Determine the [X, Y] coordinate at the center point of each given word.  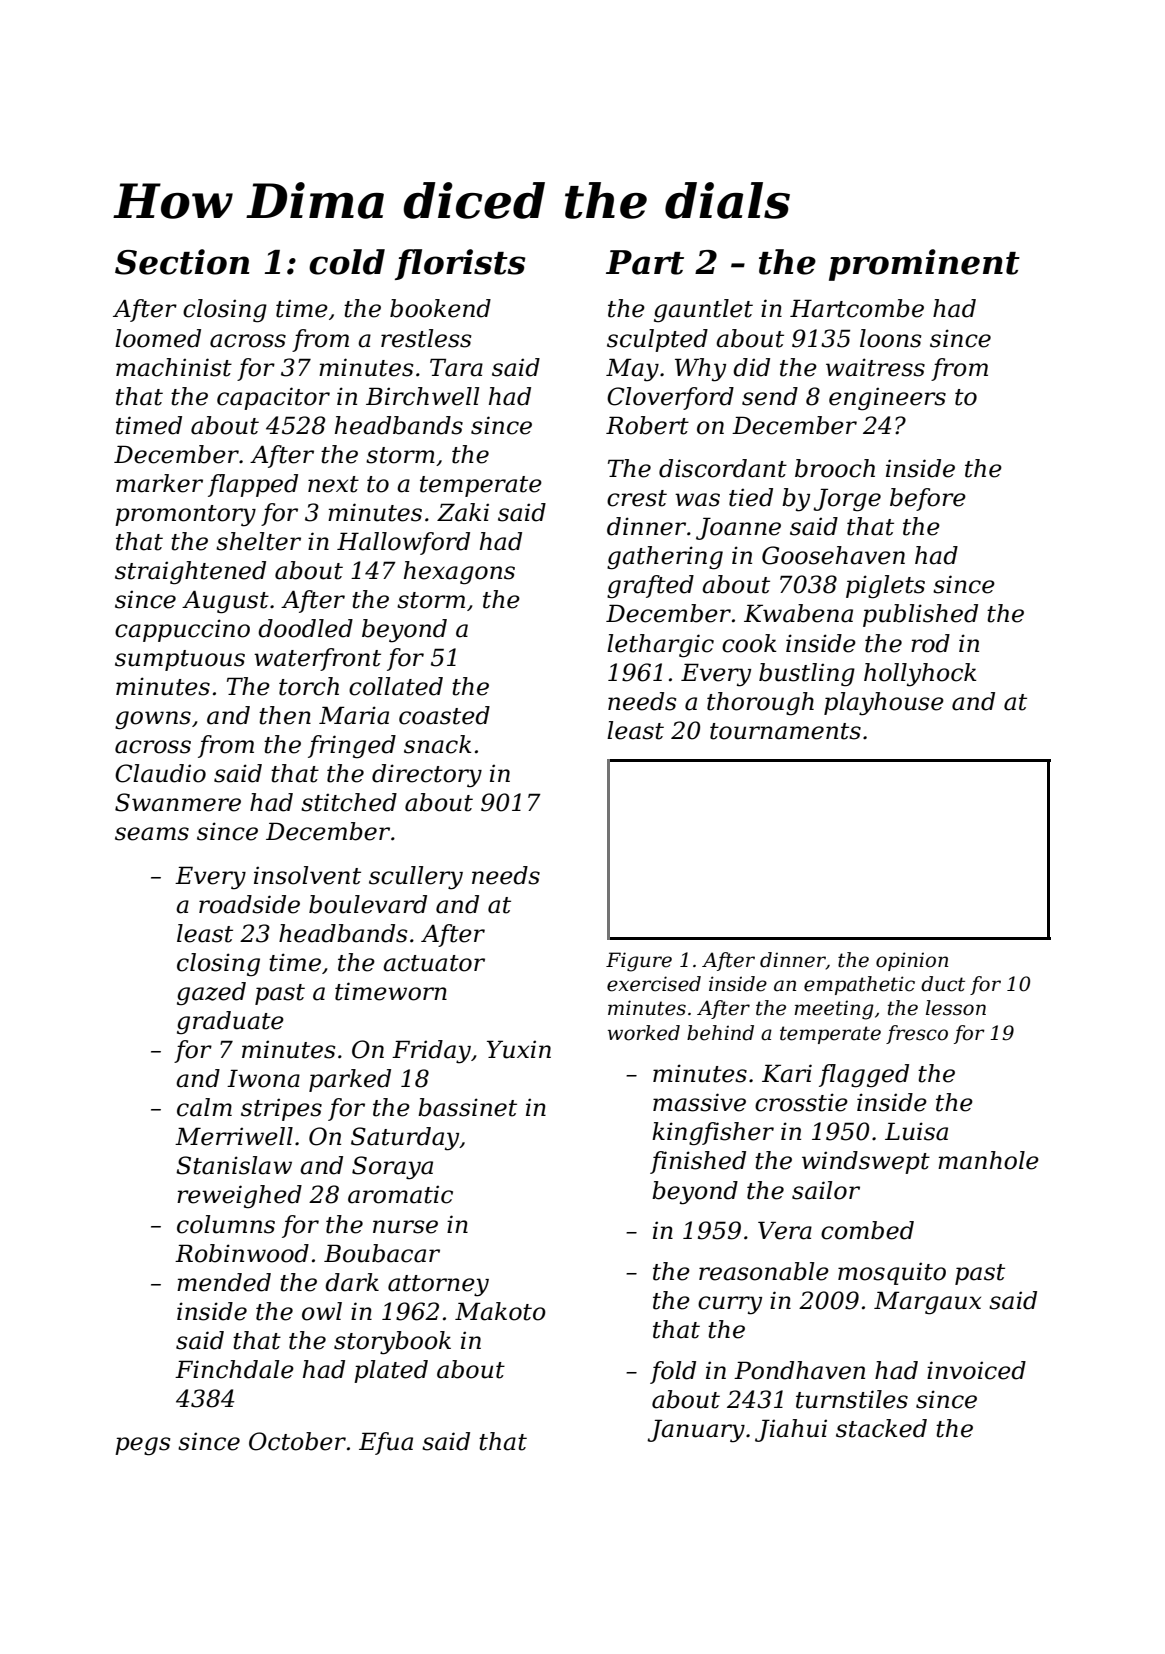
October [297, 1441]
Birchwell [422, 396]
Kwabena [798, 613]
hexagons [459, 573]
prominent [924, 265]
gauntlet [703, 310]
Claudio [160, 773]
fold [673, 1372]
